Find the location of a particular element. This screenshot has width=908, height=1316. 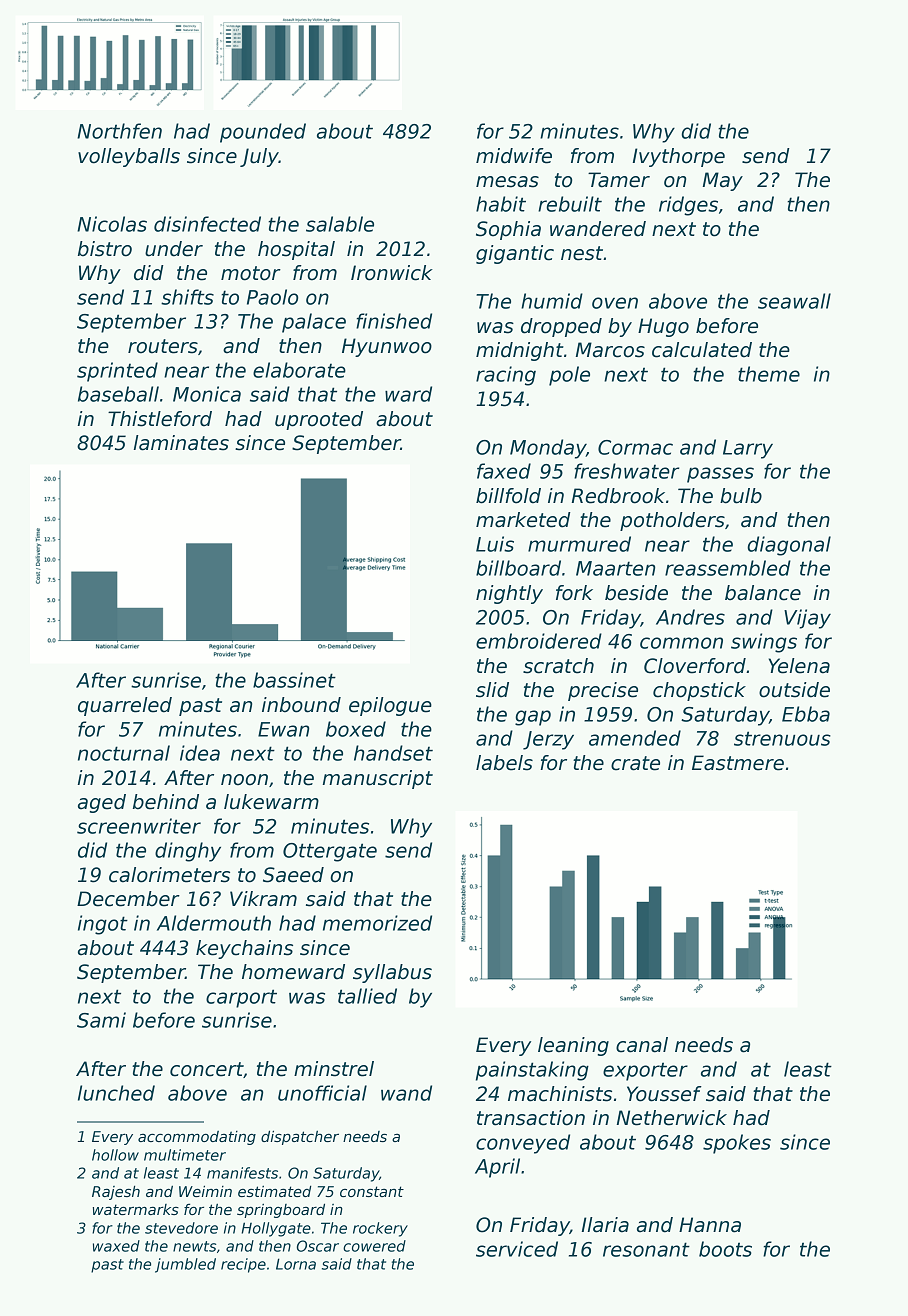

manuscript is located at coordinates (378, 779).
